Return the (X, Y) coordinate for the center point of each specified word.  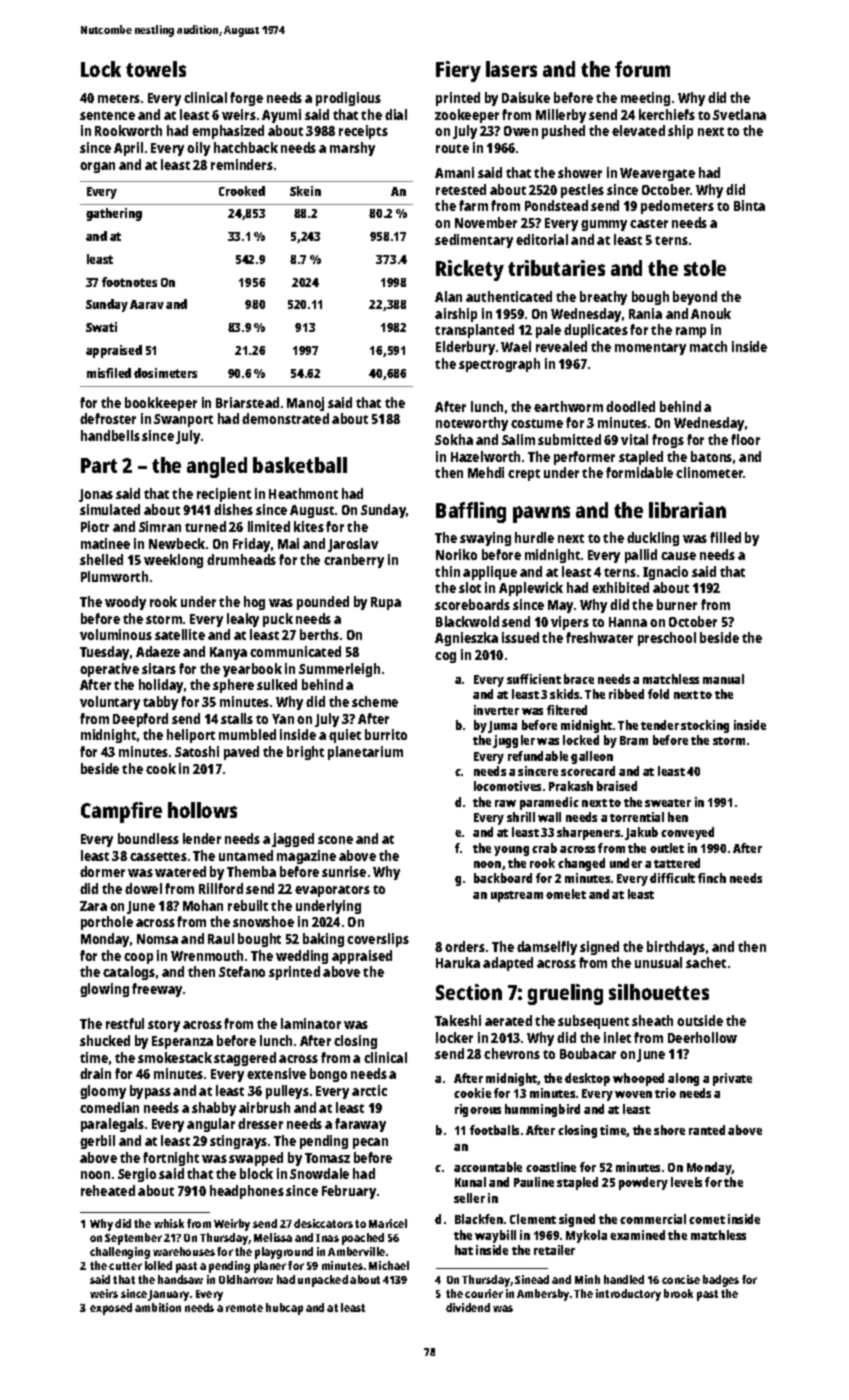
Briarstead (247, 402)
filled (725, 537)
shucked (105, 1040)
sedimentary (474, 241)
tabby (160, 703)
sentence (107, 115)
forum (642, 69)
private (732, 1079)
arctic (369, 1090)
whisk (169, 1223)
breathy (603, 298)
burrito (386, 734)
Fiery (458, 71)
